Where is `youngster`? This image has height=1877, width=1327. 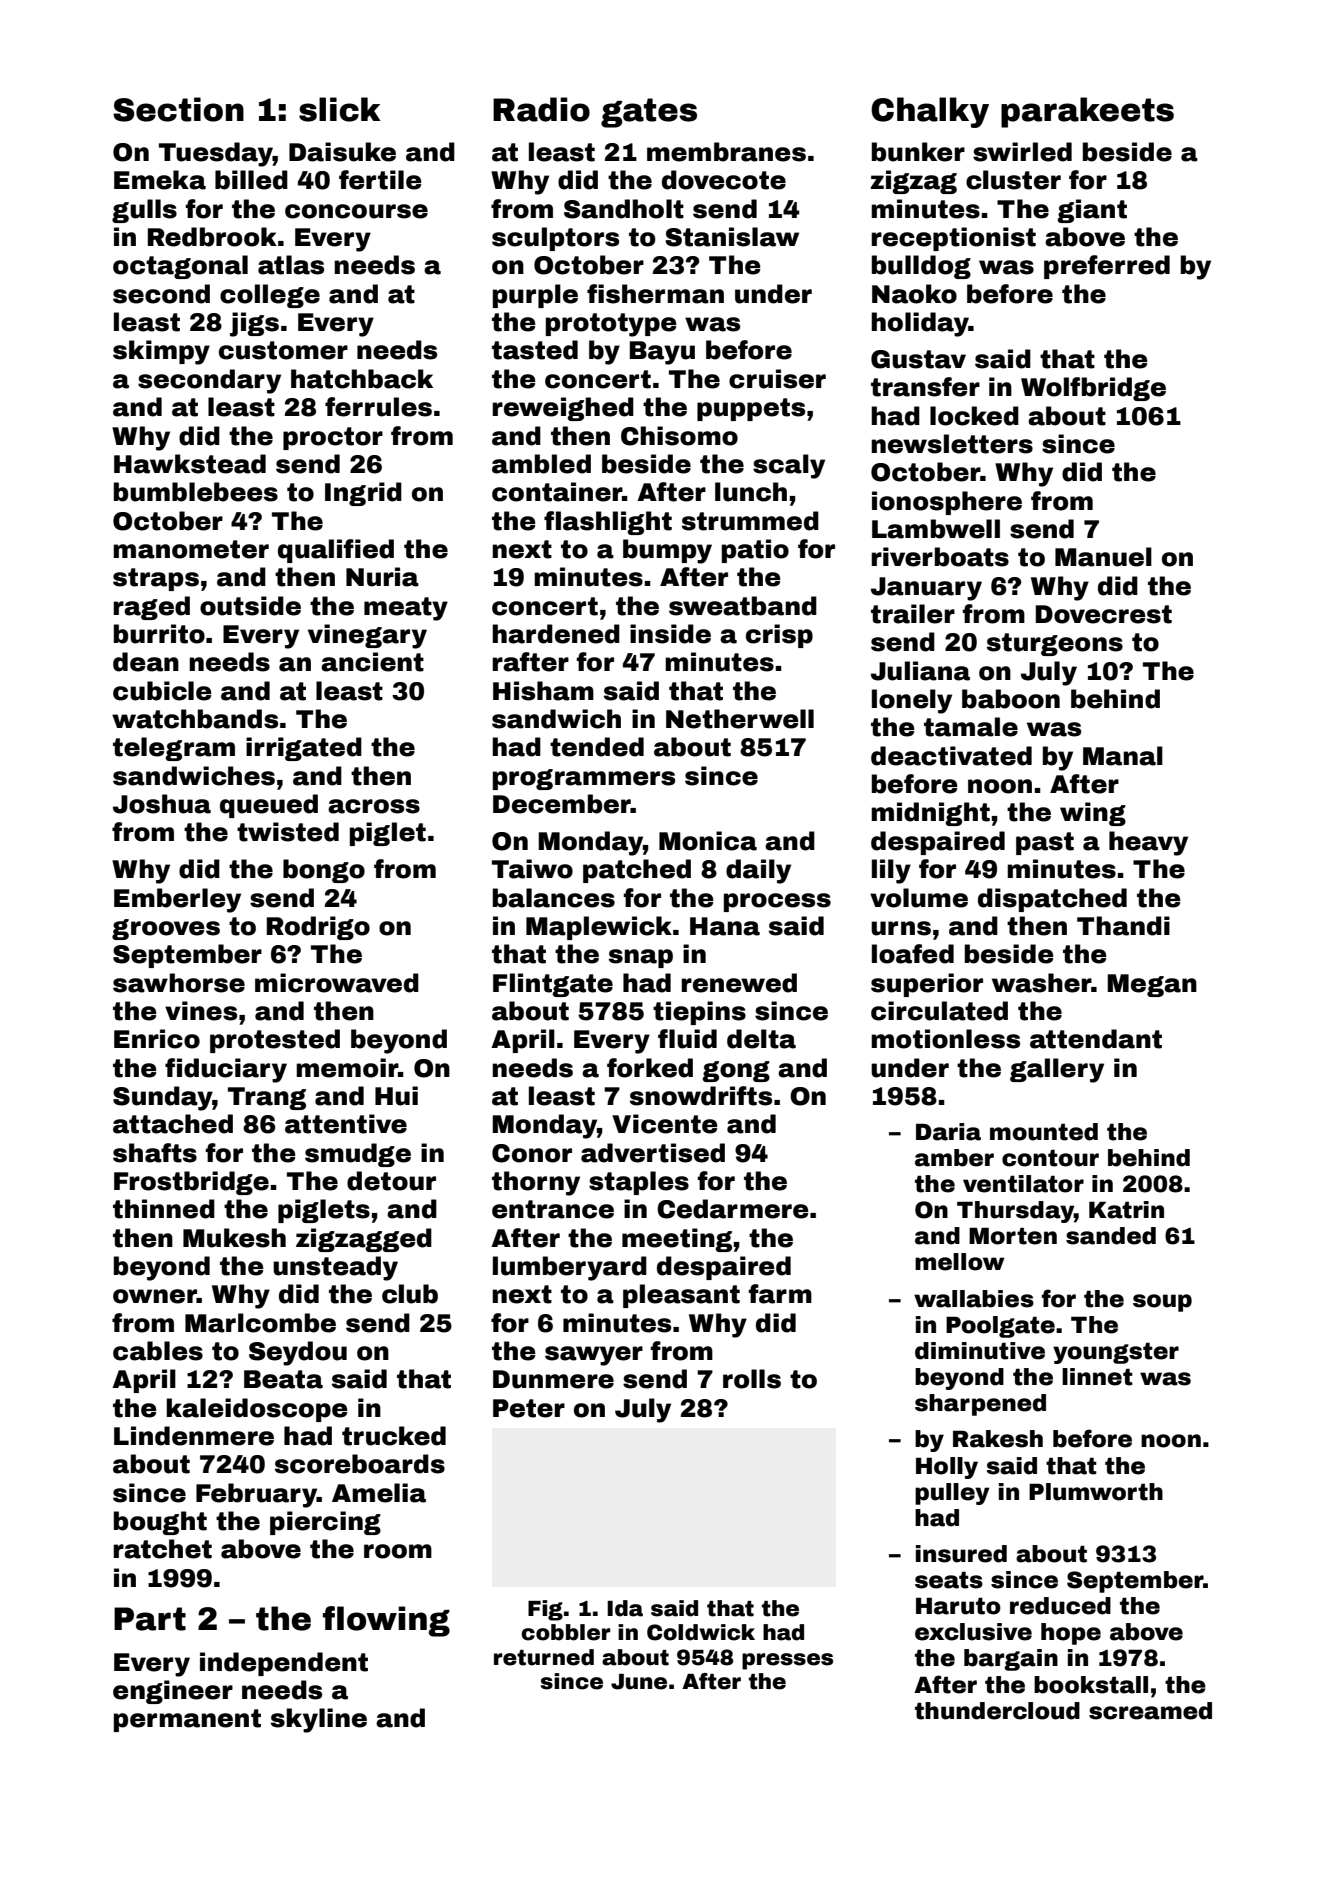
youngster is located at coordinates (1116, 1353).
